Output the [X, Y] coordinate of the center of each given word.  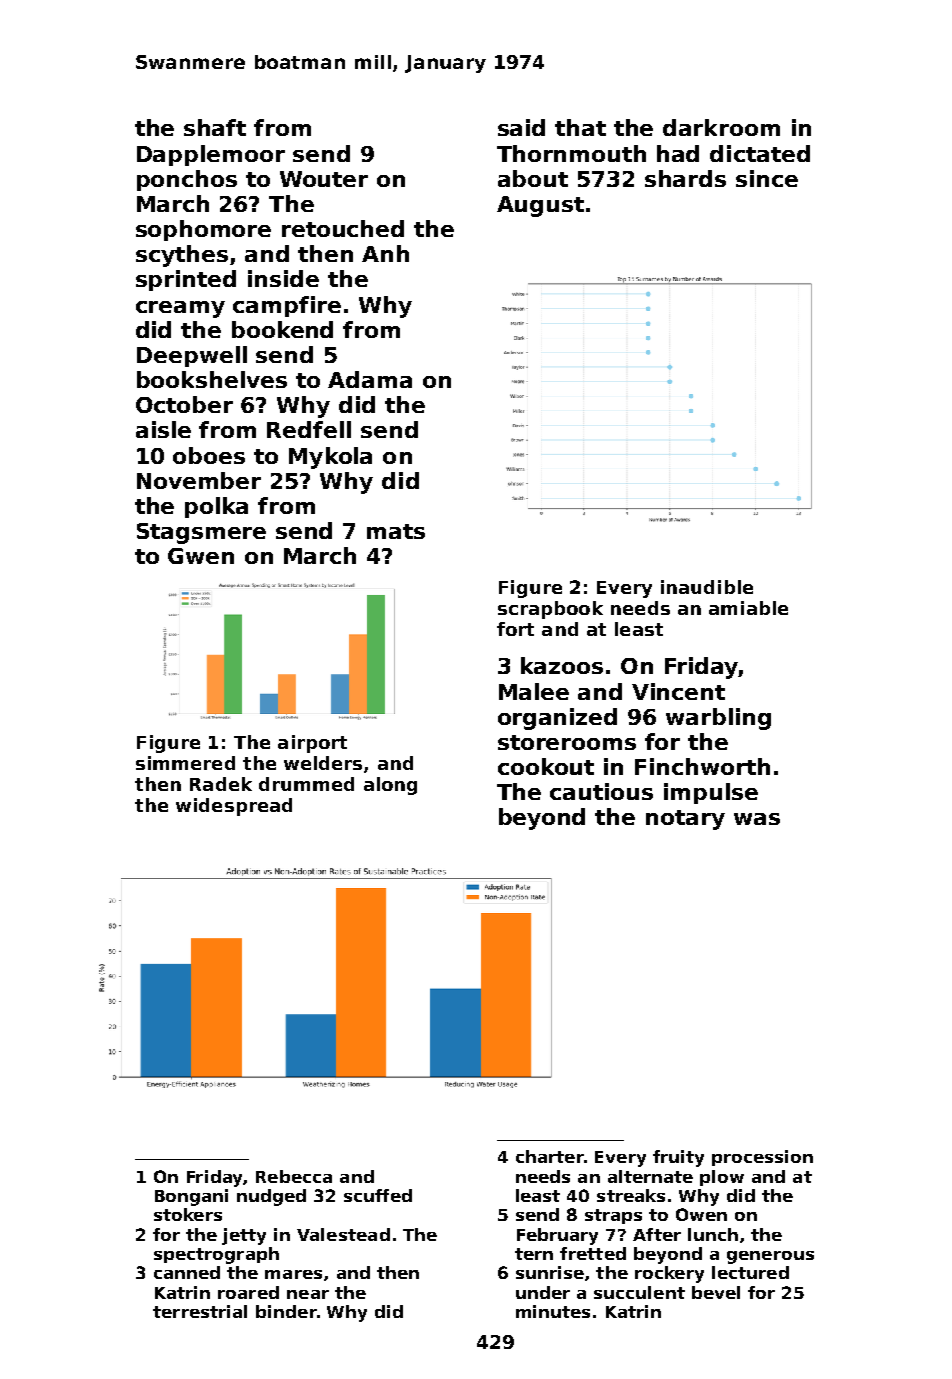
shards [685, 178]
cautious [601, 791]
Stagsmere [201, 533]
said [521, 127]
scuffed [378, 1195]
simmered [185, 763]
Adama [370, 379]
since [767, 178]
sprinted [186, 280]
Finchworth [702, 766]
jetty [244, 1236]
